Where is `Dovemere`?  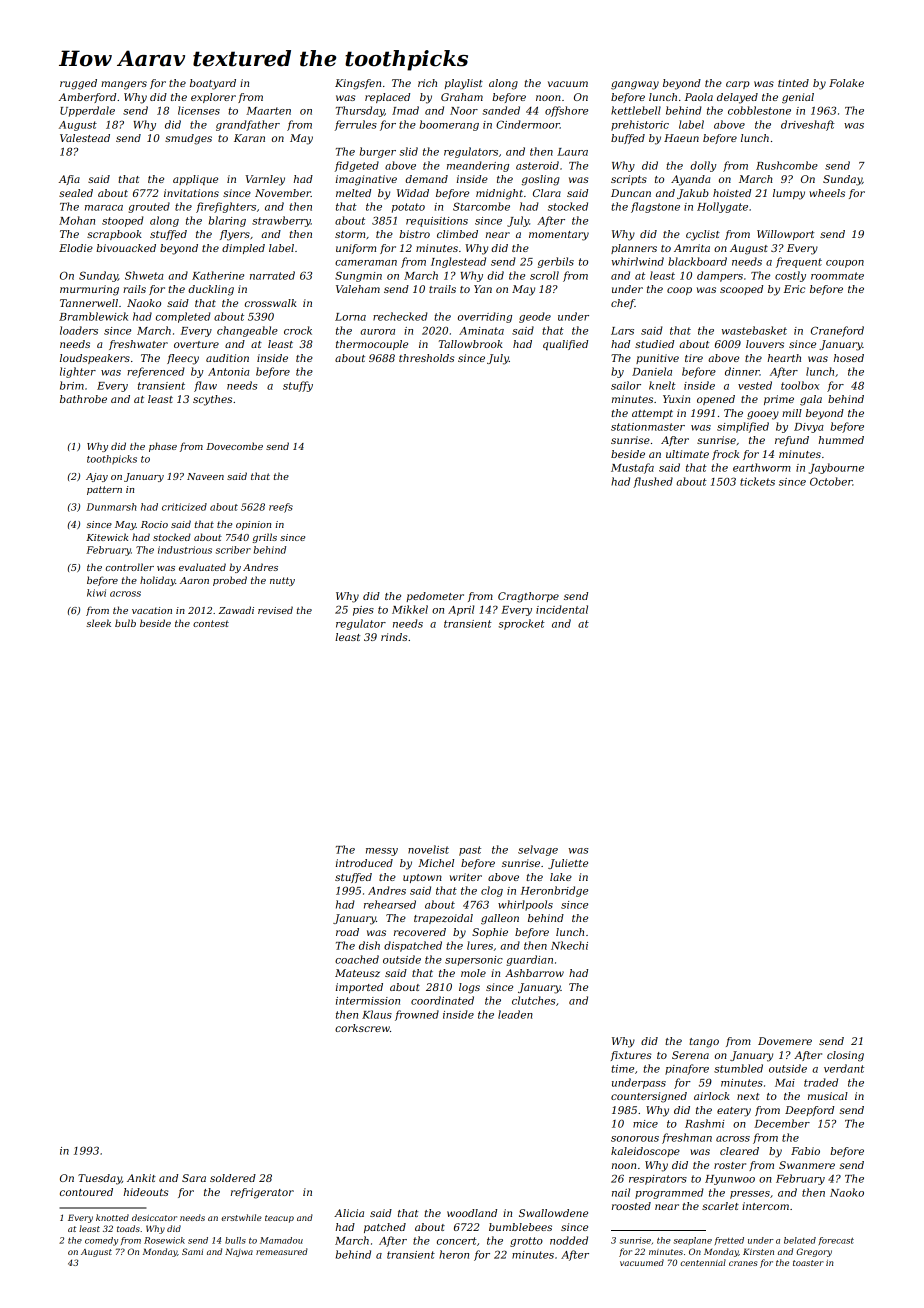
Dovemere is located at coordinates (785, 1041).
